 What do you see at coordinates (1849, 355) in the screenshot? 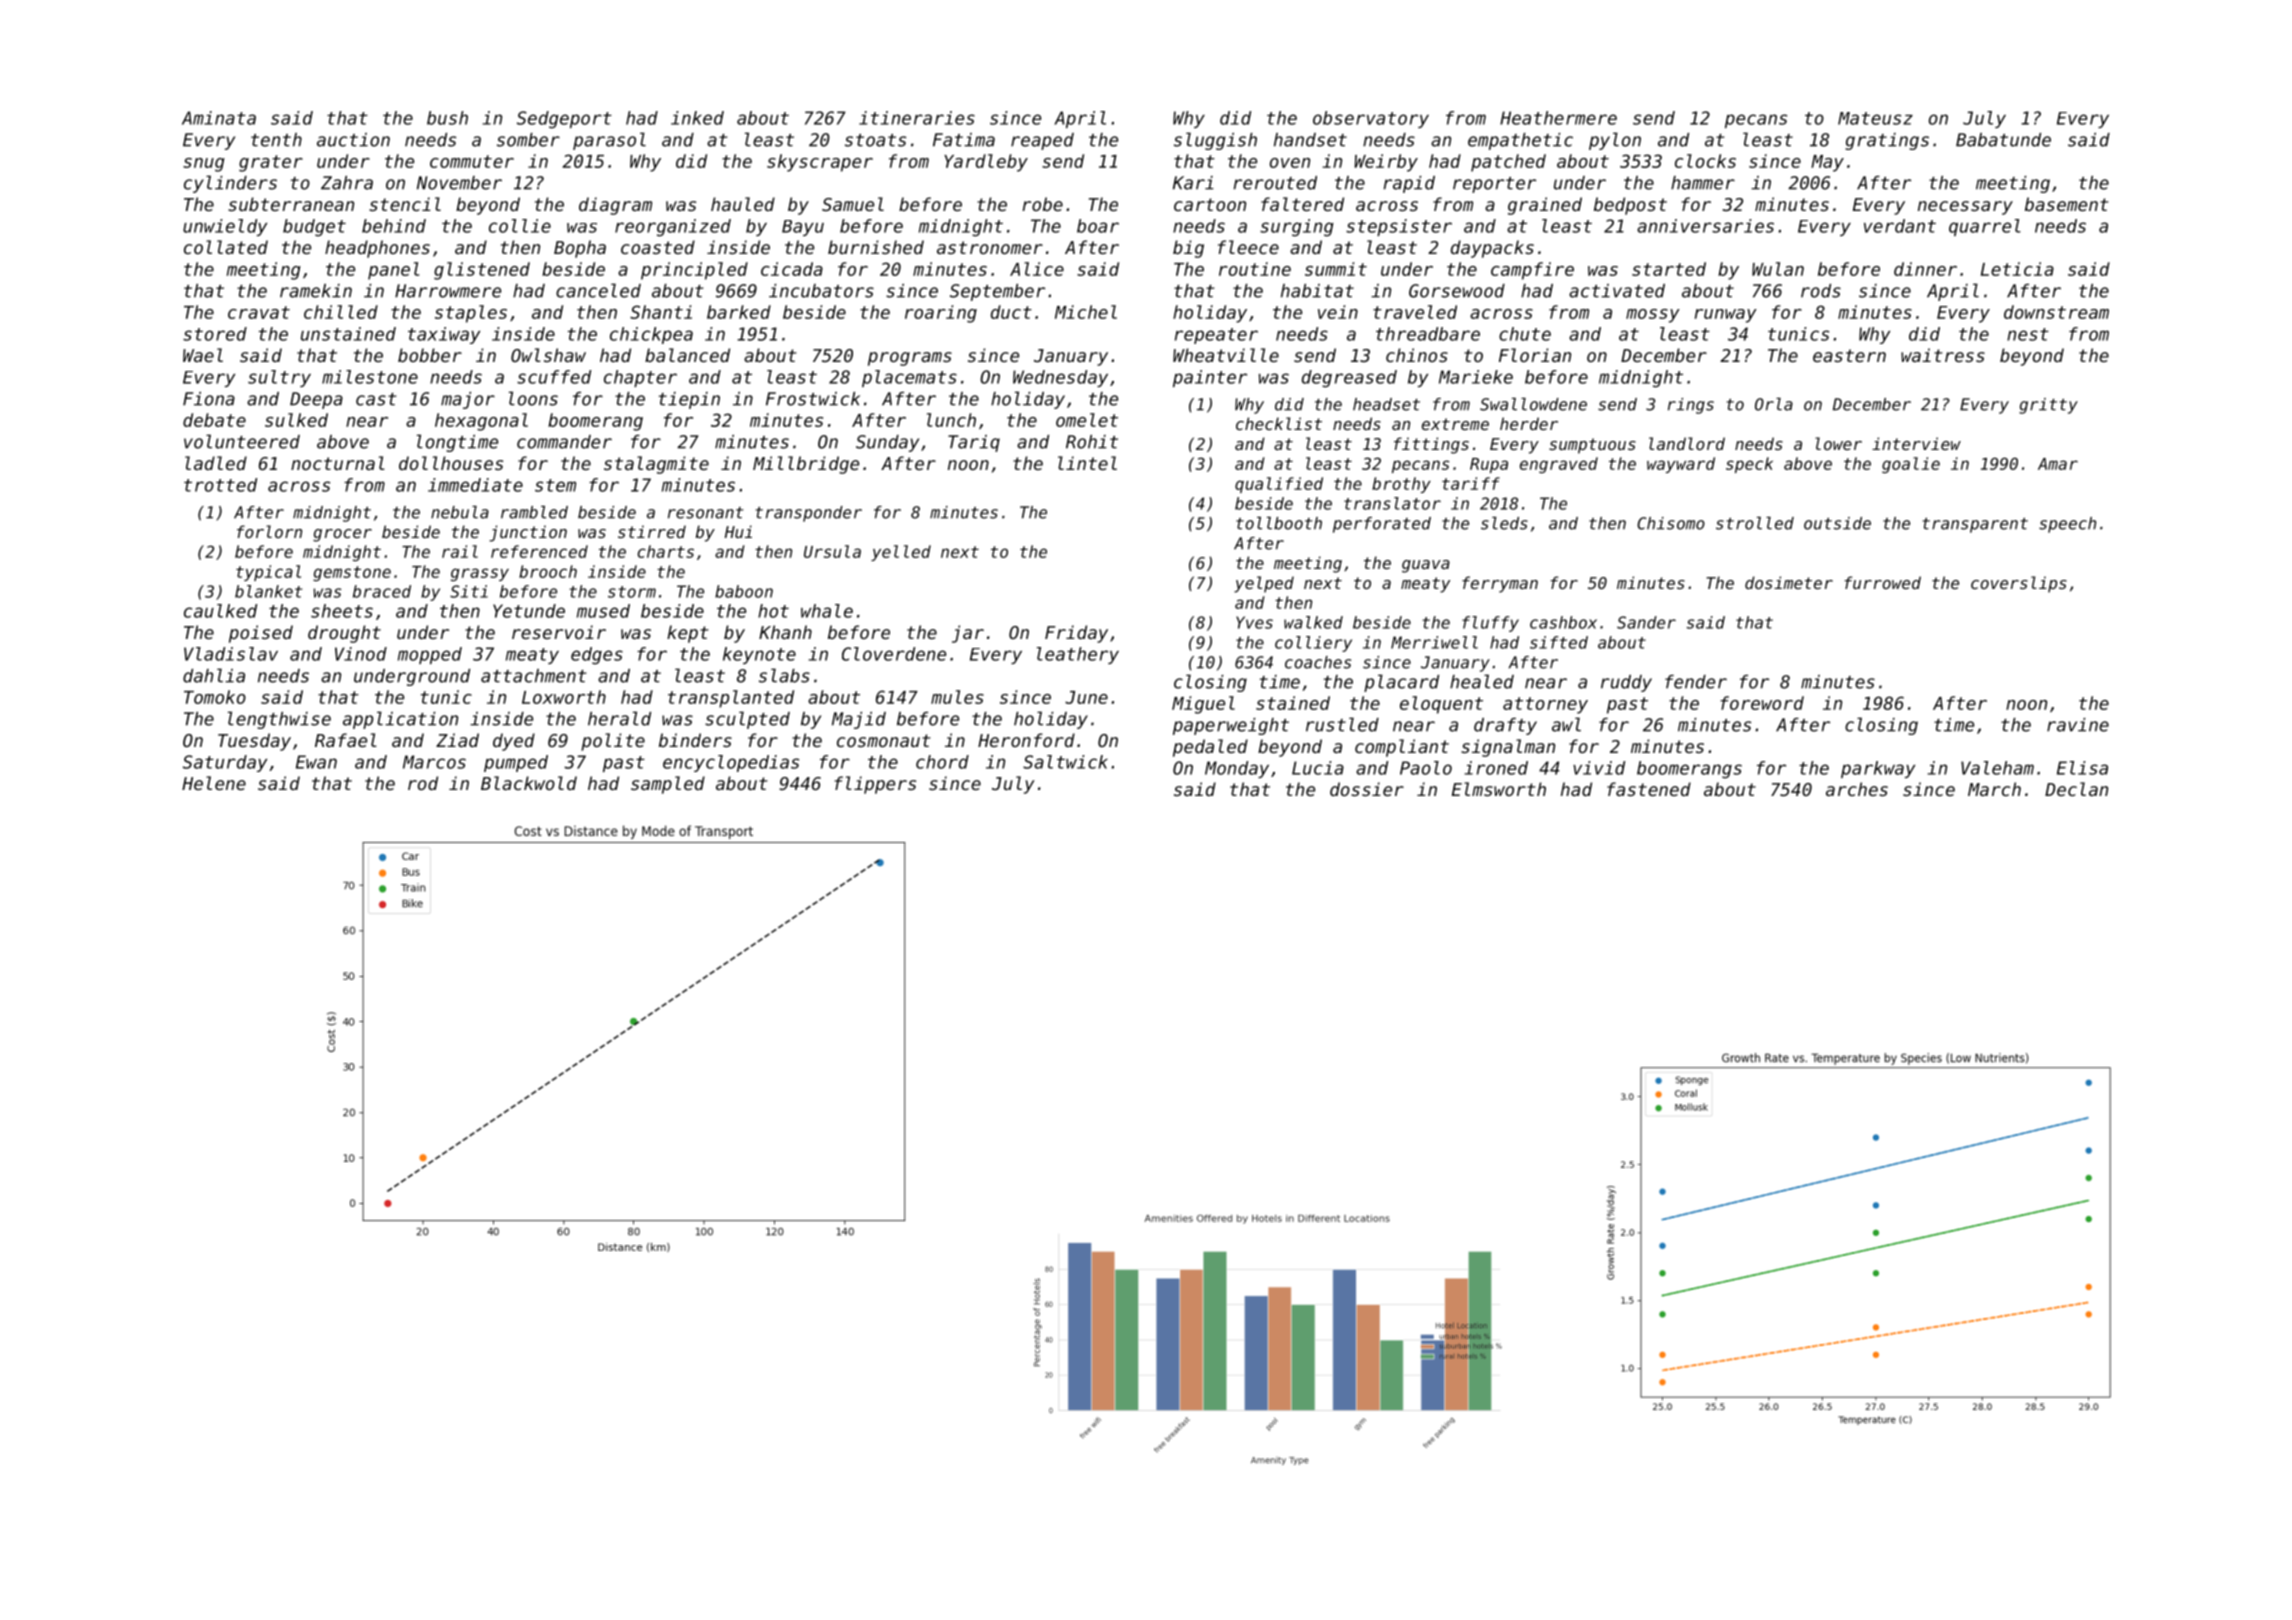
I see `eastern` at bounding box center [1849, 355].
